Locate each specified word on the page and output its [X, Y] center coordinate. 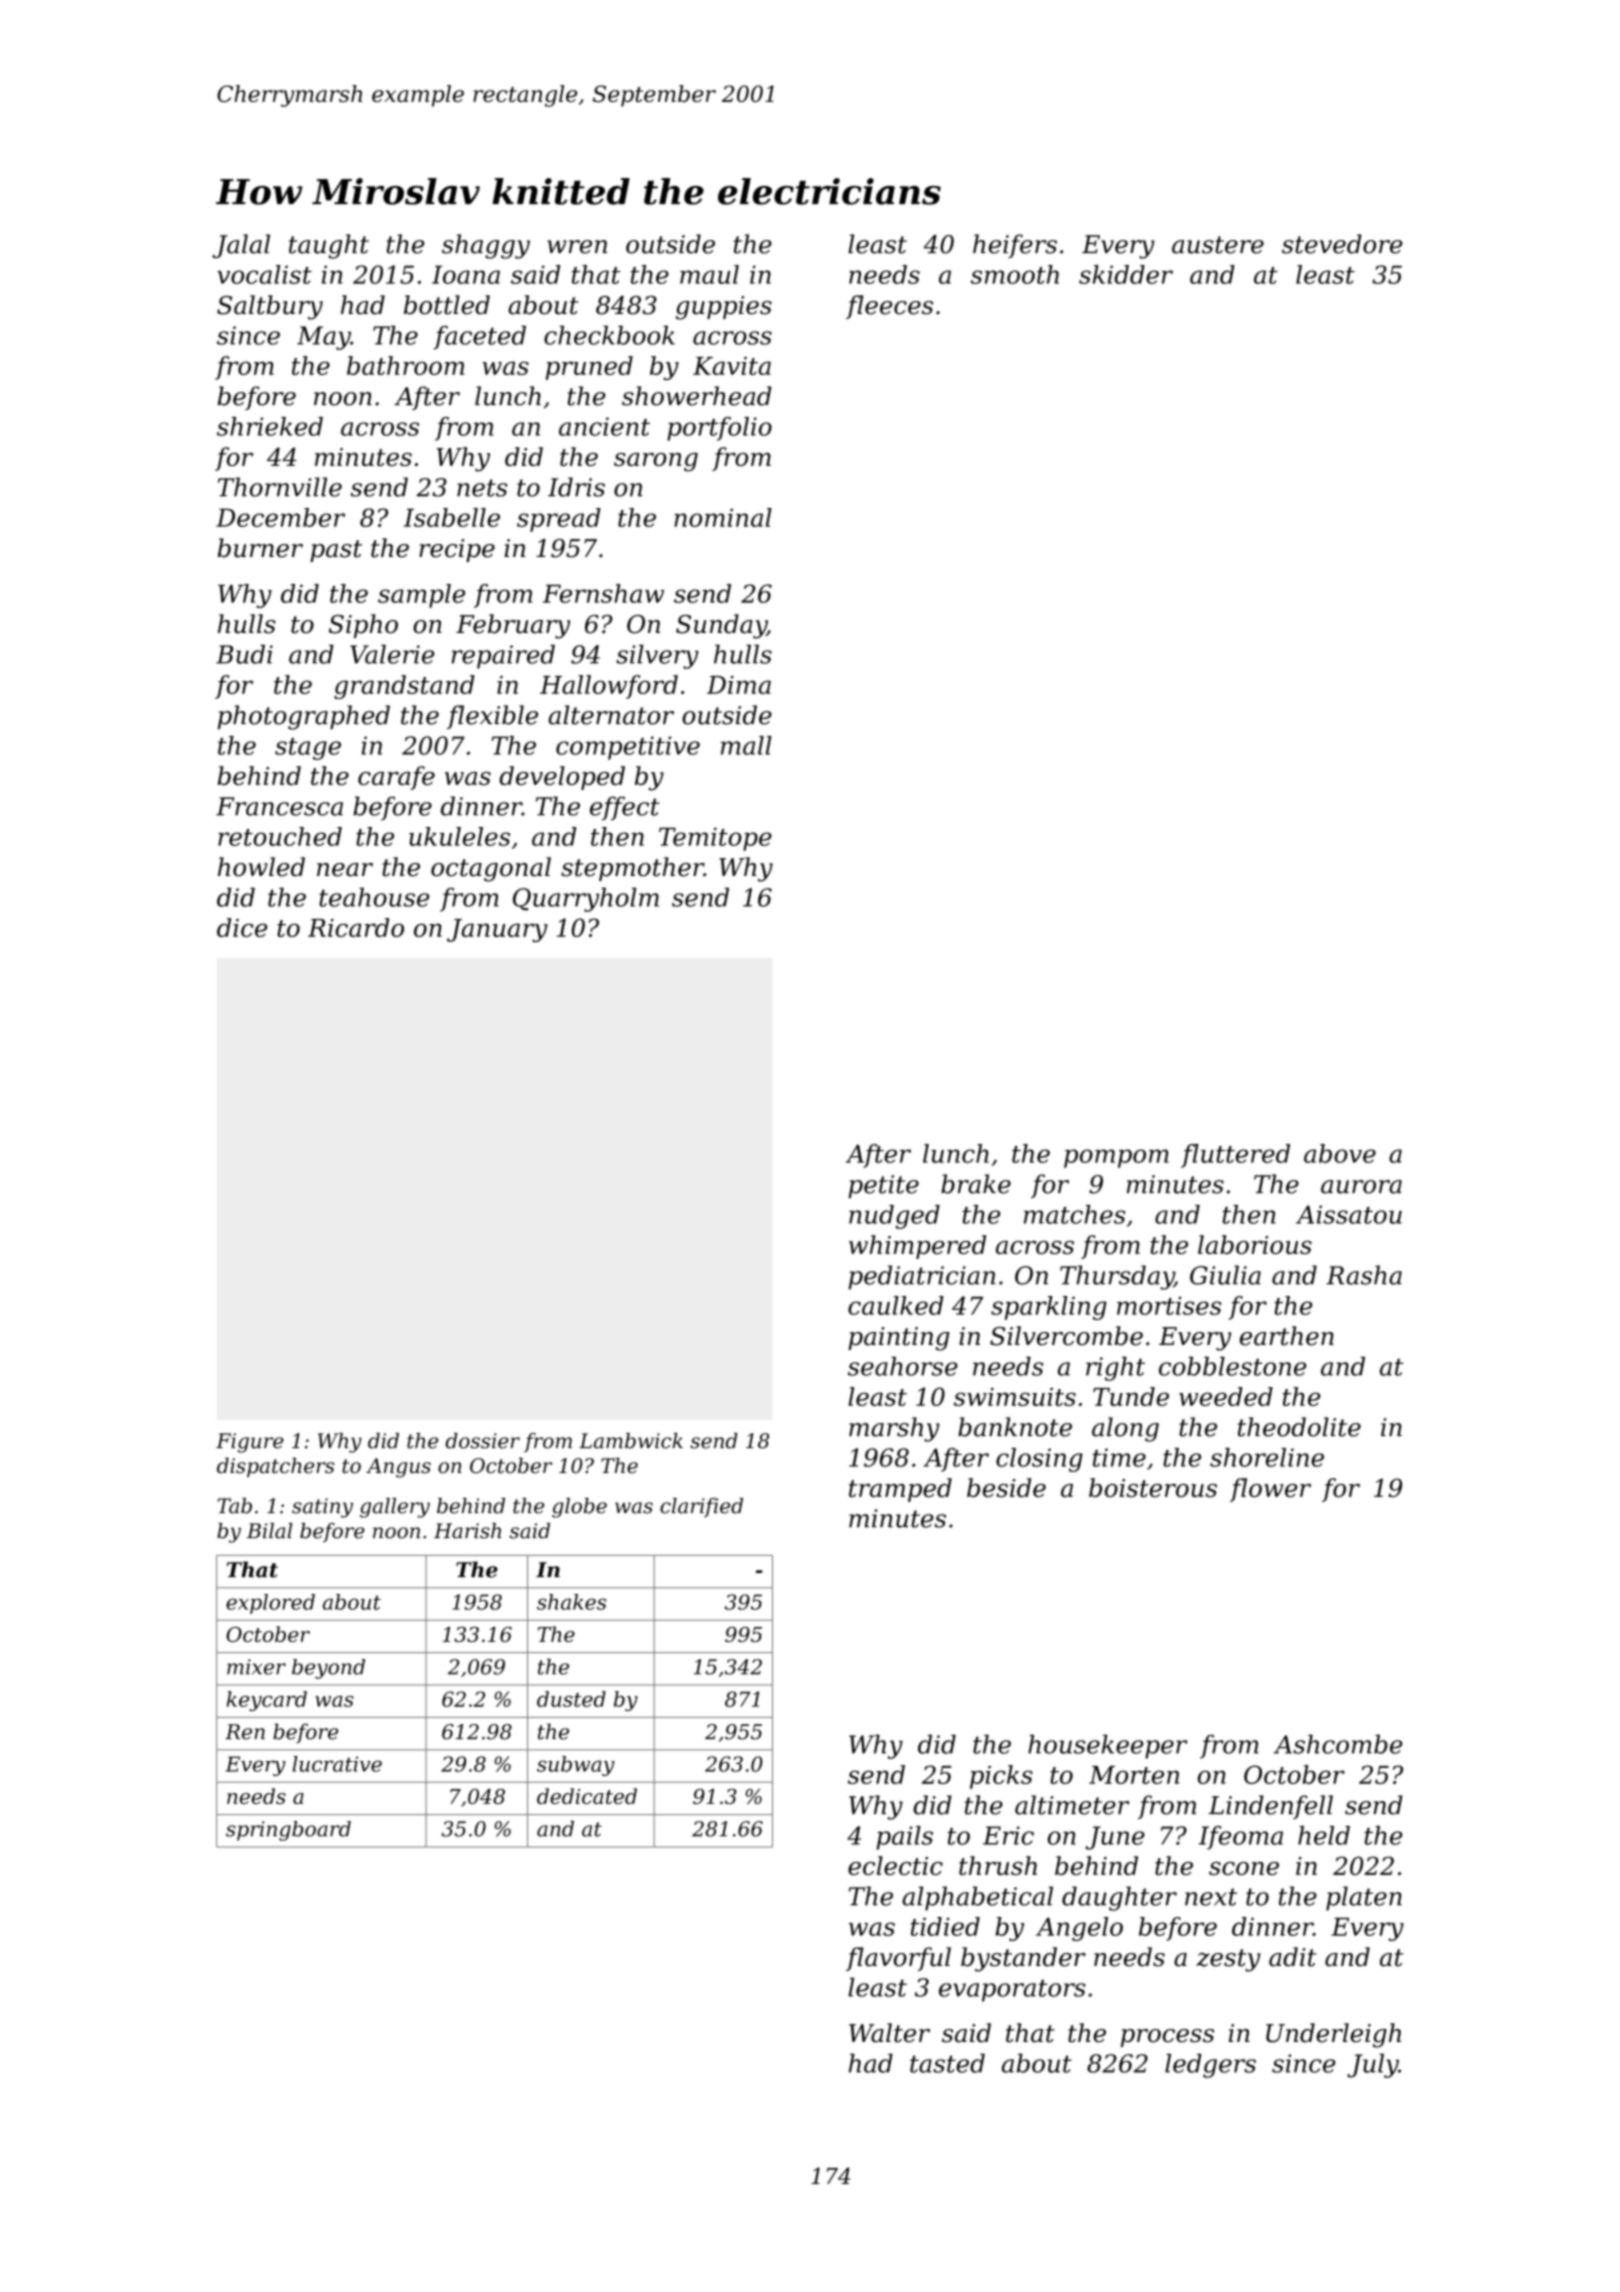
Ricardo [356, 927]
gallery [395, 1508]
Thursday [1117, 1277]
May [324, 338]
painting [898, 1339]
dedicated [587, 1796]
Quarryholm [586, 900]
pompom [1116, 1158]
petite [883, 1186]
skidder [1126, 274]
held [1324, 1835]
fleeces [889, 307]
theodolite [1299, 1427]
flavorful [898, 1959]
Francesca [279, 806]
